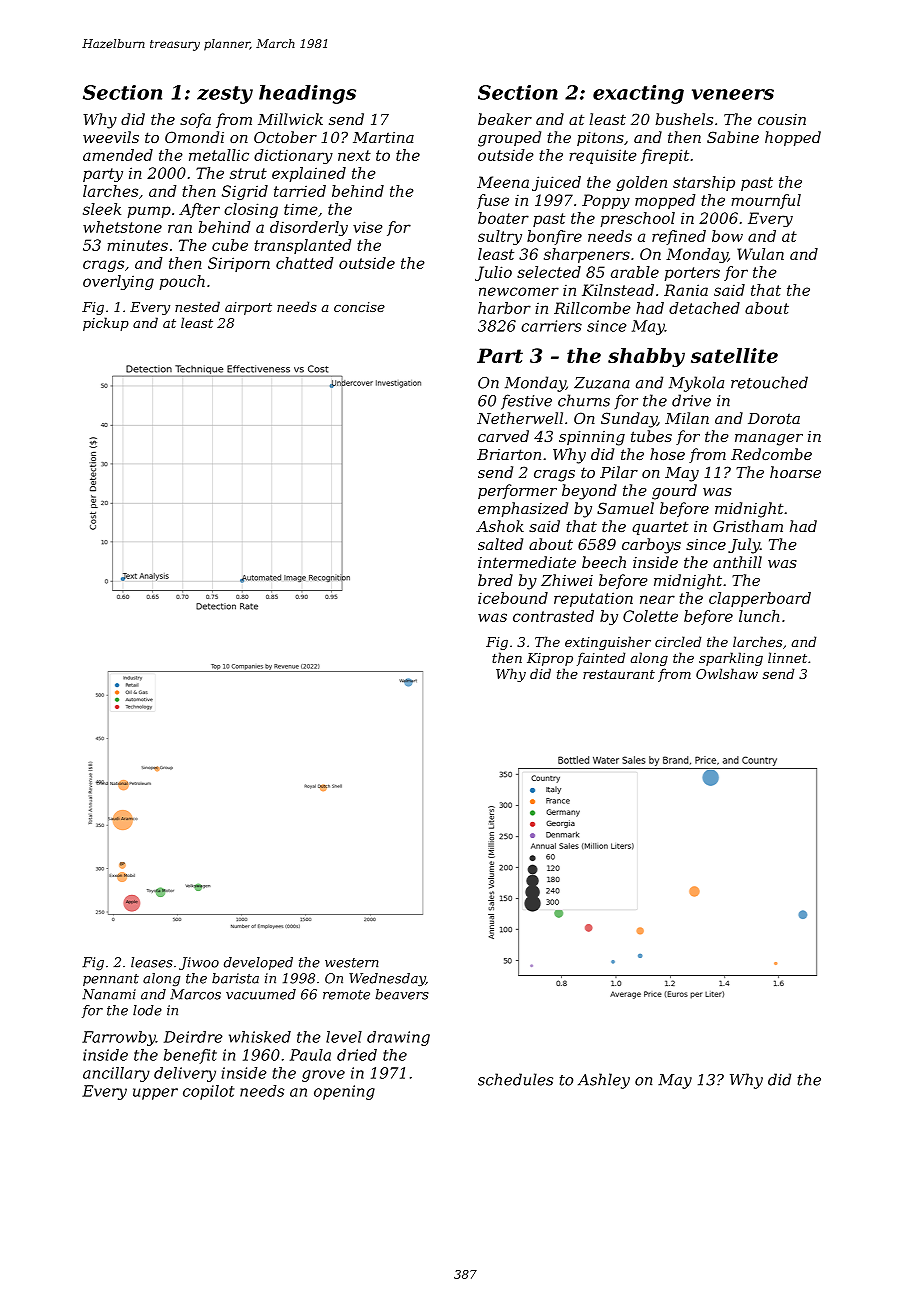 The image size is (908, 1316). Describe the element at coordinates (225, 95) in the screenshot. I see `zesty` at that location.
